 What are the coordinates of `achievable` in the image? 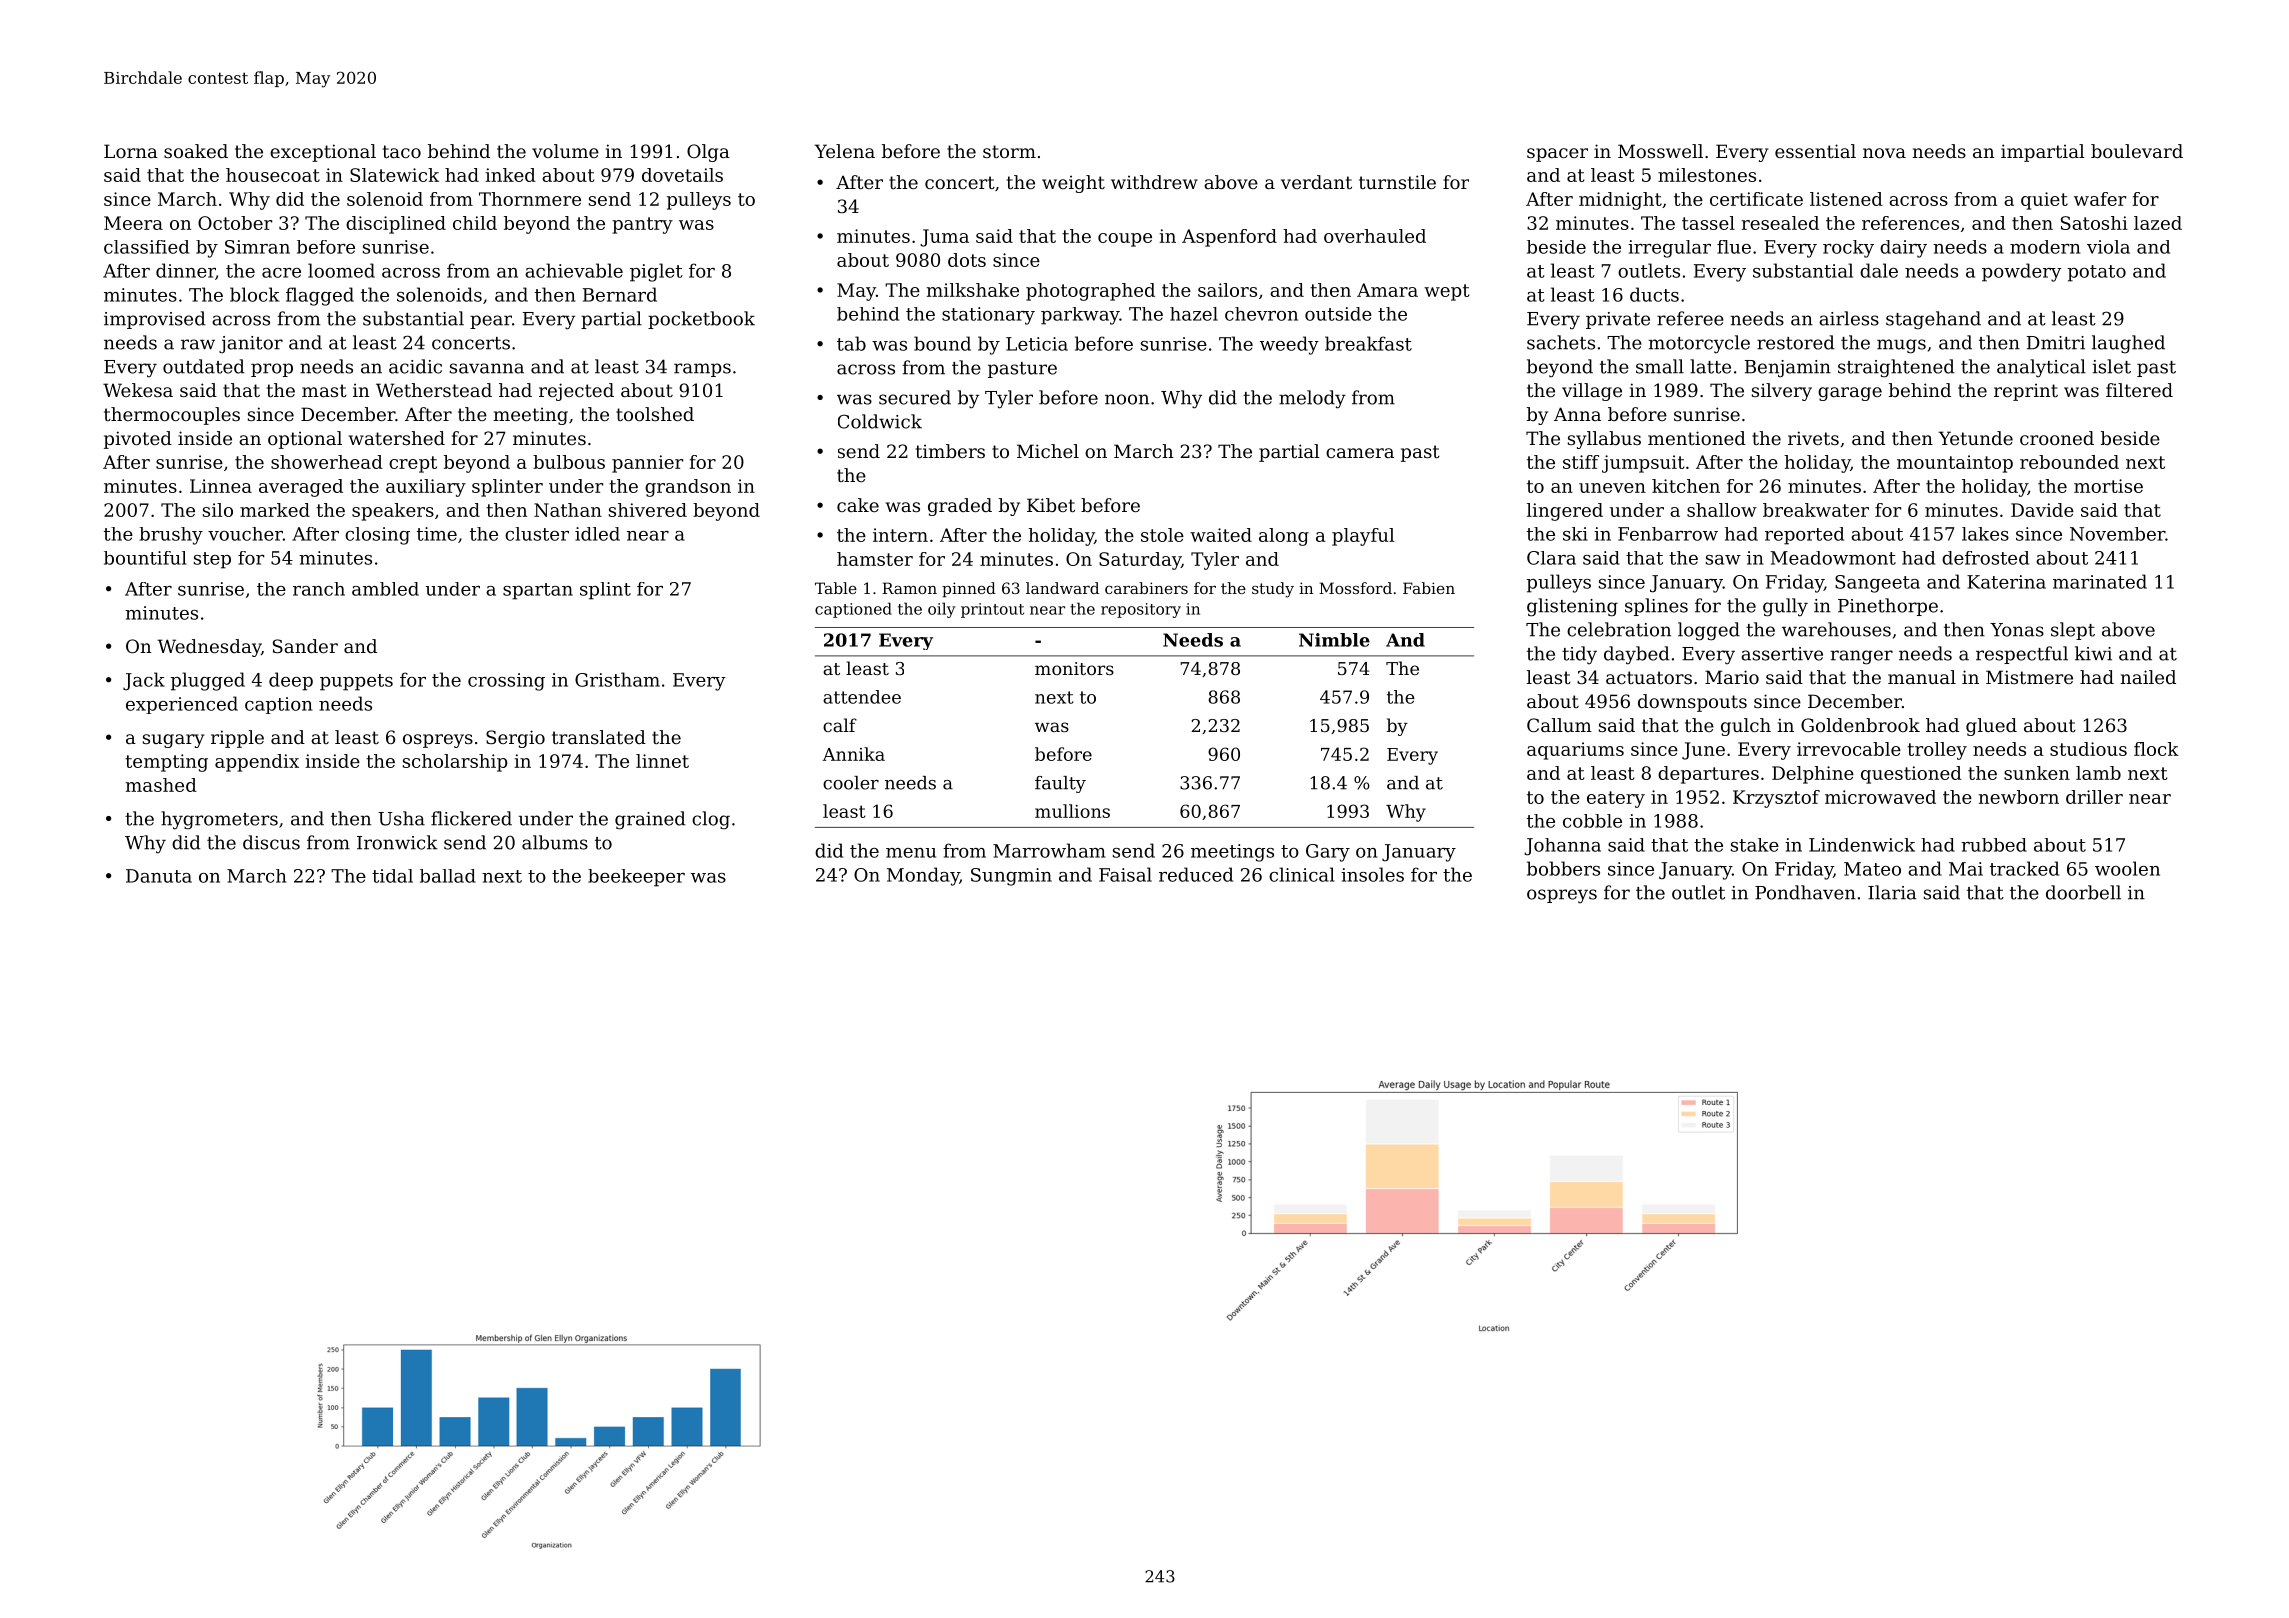 It's located at (574, 270).
